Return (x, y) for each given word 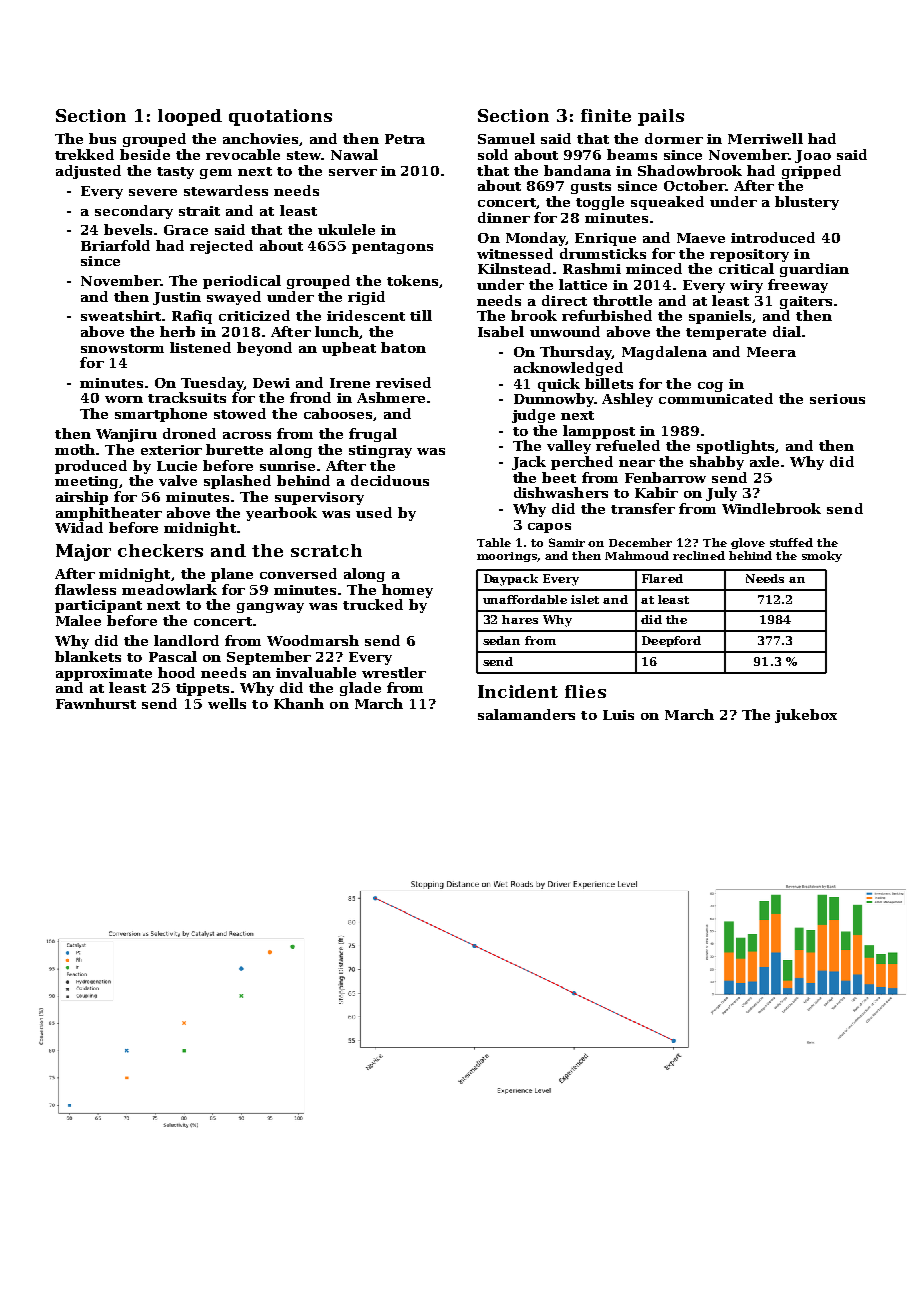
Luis (618, 715)
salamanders (526, 714)
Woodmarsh (313, 640)
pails (661, 117)
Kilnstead (514, 268)
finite (606, 115)
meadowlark (169, 589)
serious (837, 399)
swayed (234, 298)
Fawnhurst (96, 703)
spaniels (721, 317)
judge (533, 416)
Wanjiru (126, 435)
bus (102, 138)
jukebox (806, 716)
